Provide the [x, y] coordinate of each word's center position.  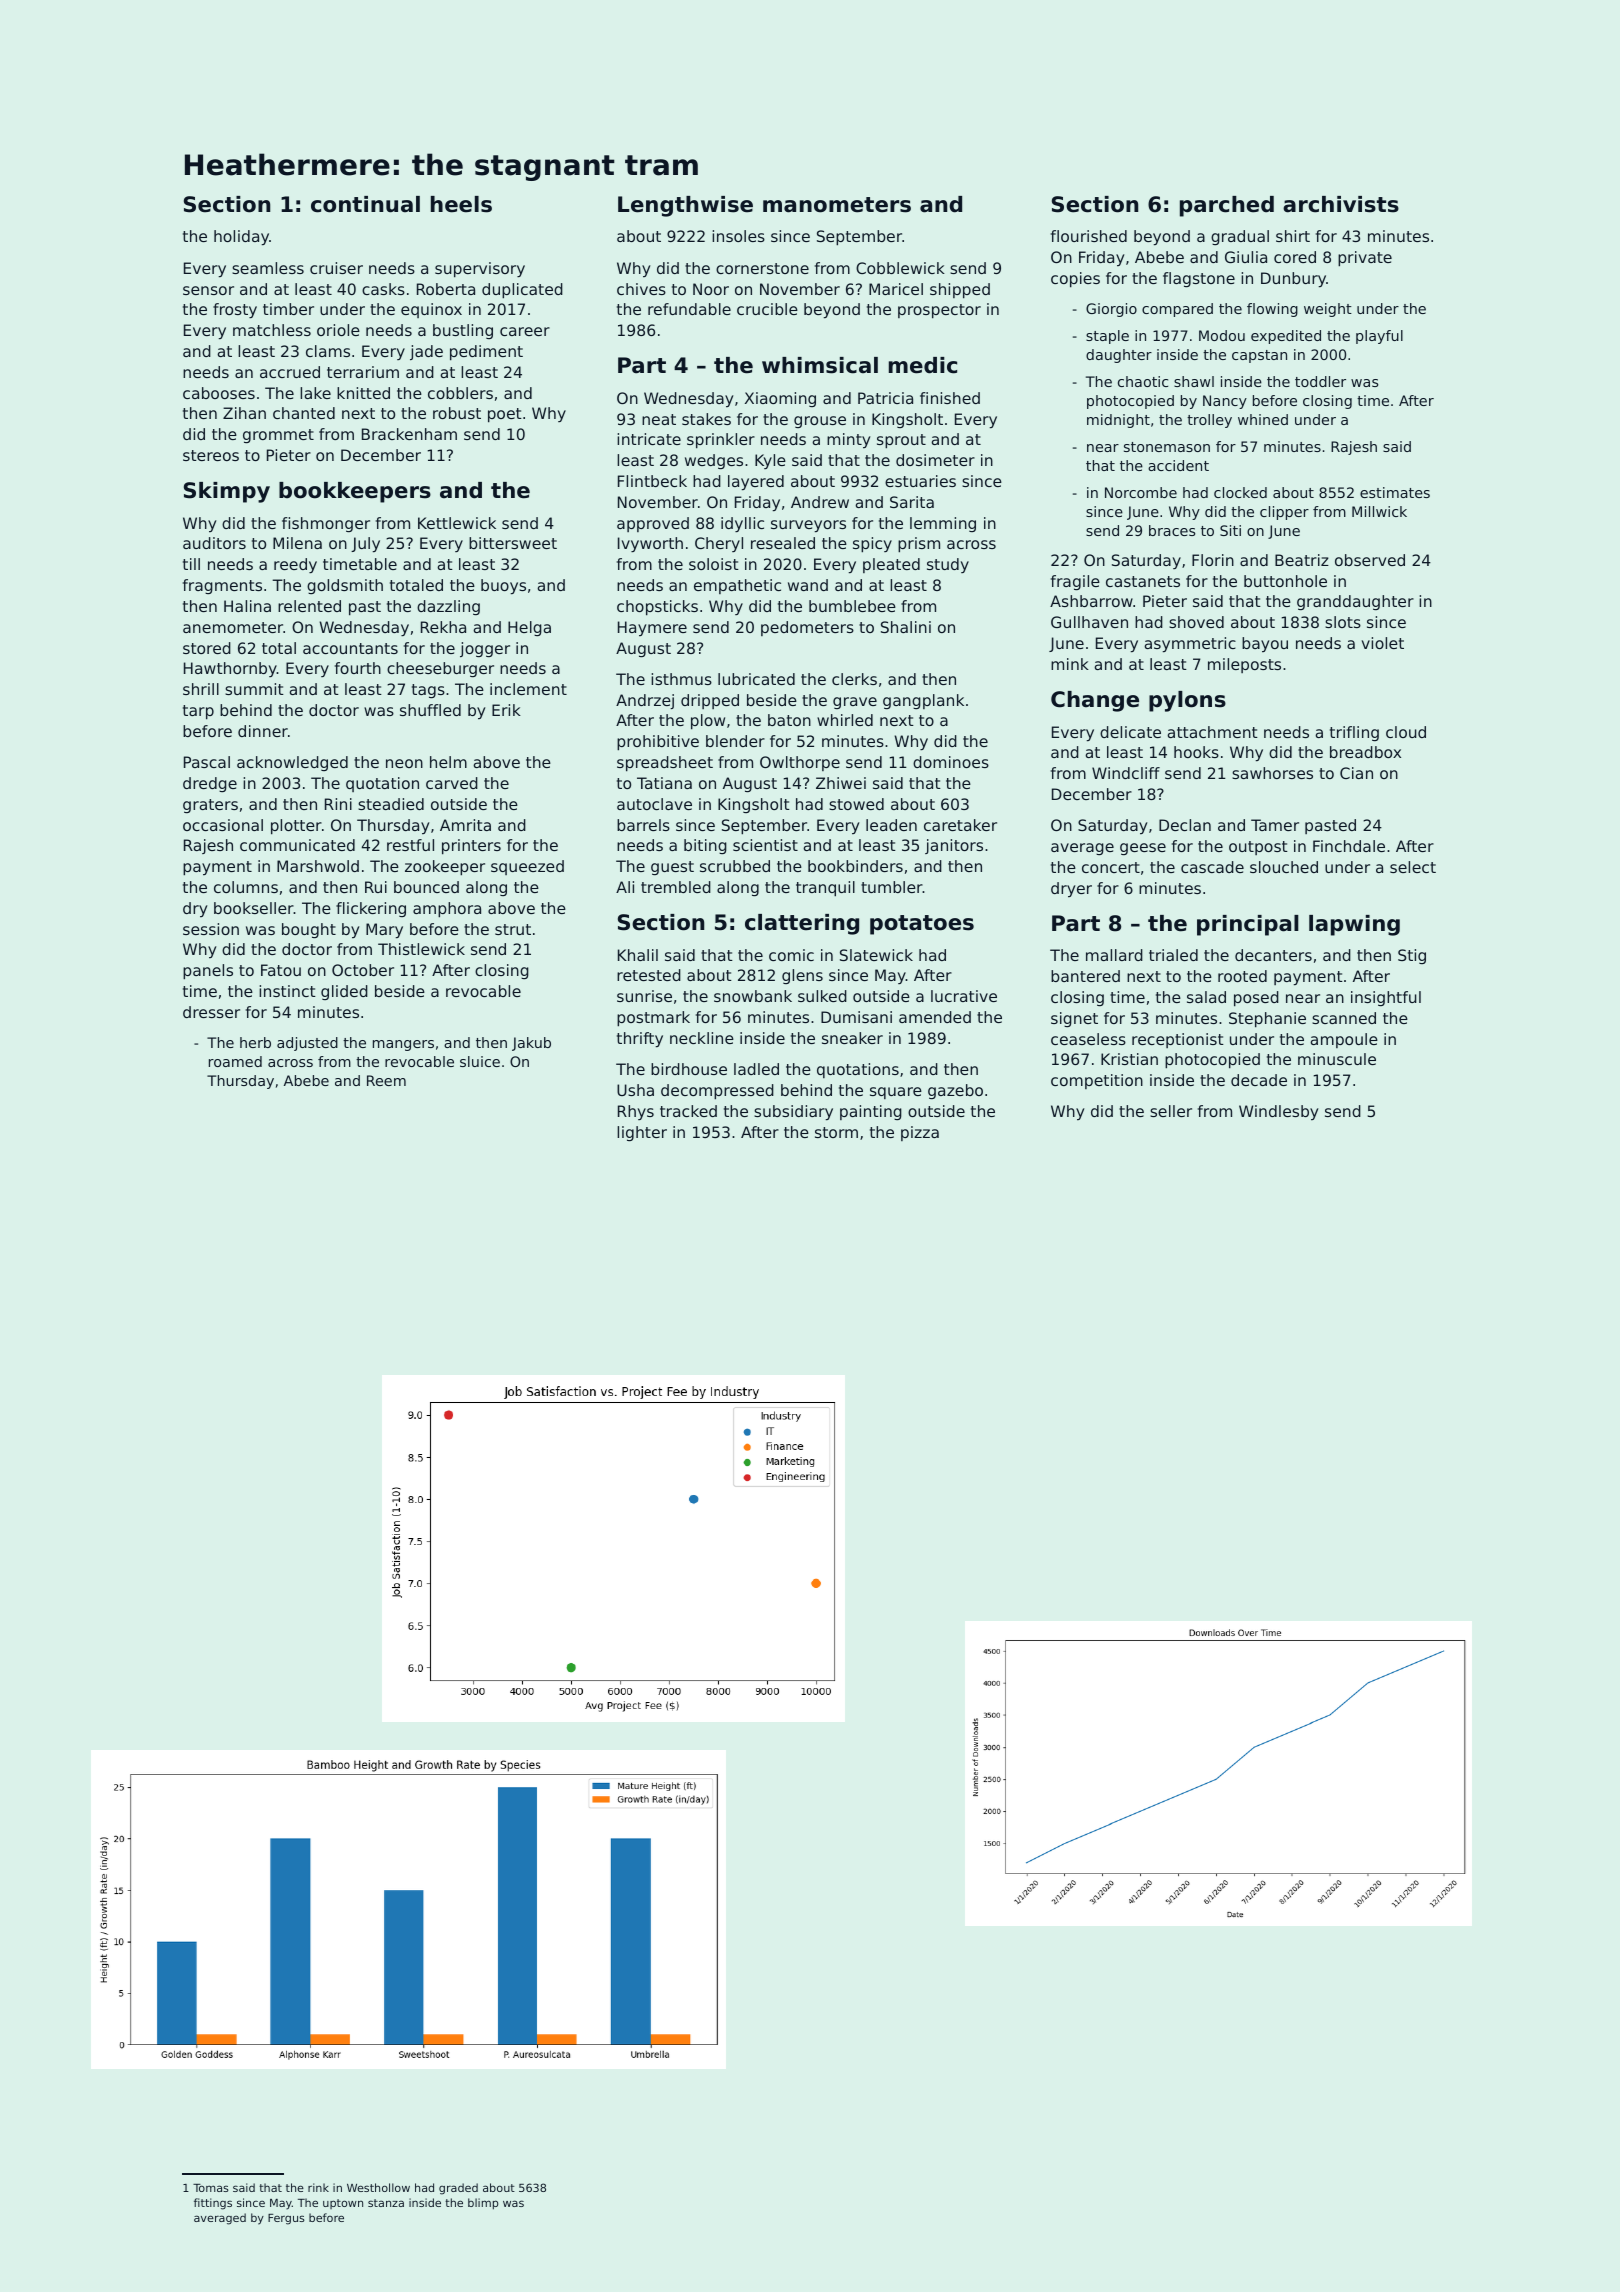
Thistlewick [421, 949]
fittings [213, 2204]
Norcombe [1141, 492]
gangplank [923, 701]
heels [461, 204]
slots [1343, 622]
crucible [767, 309]
